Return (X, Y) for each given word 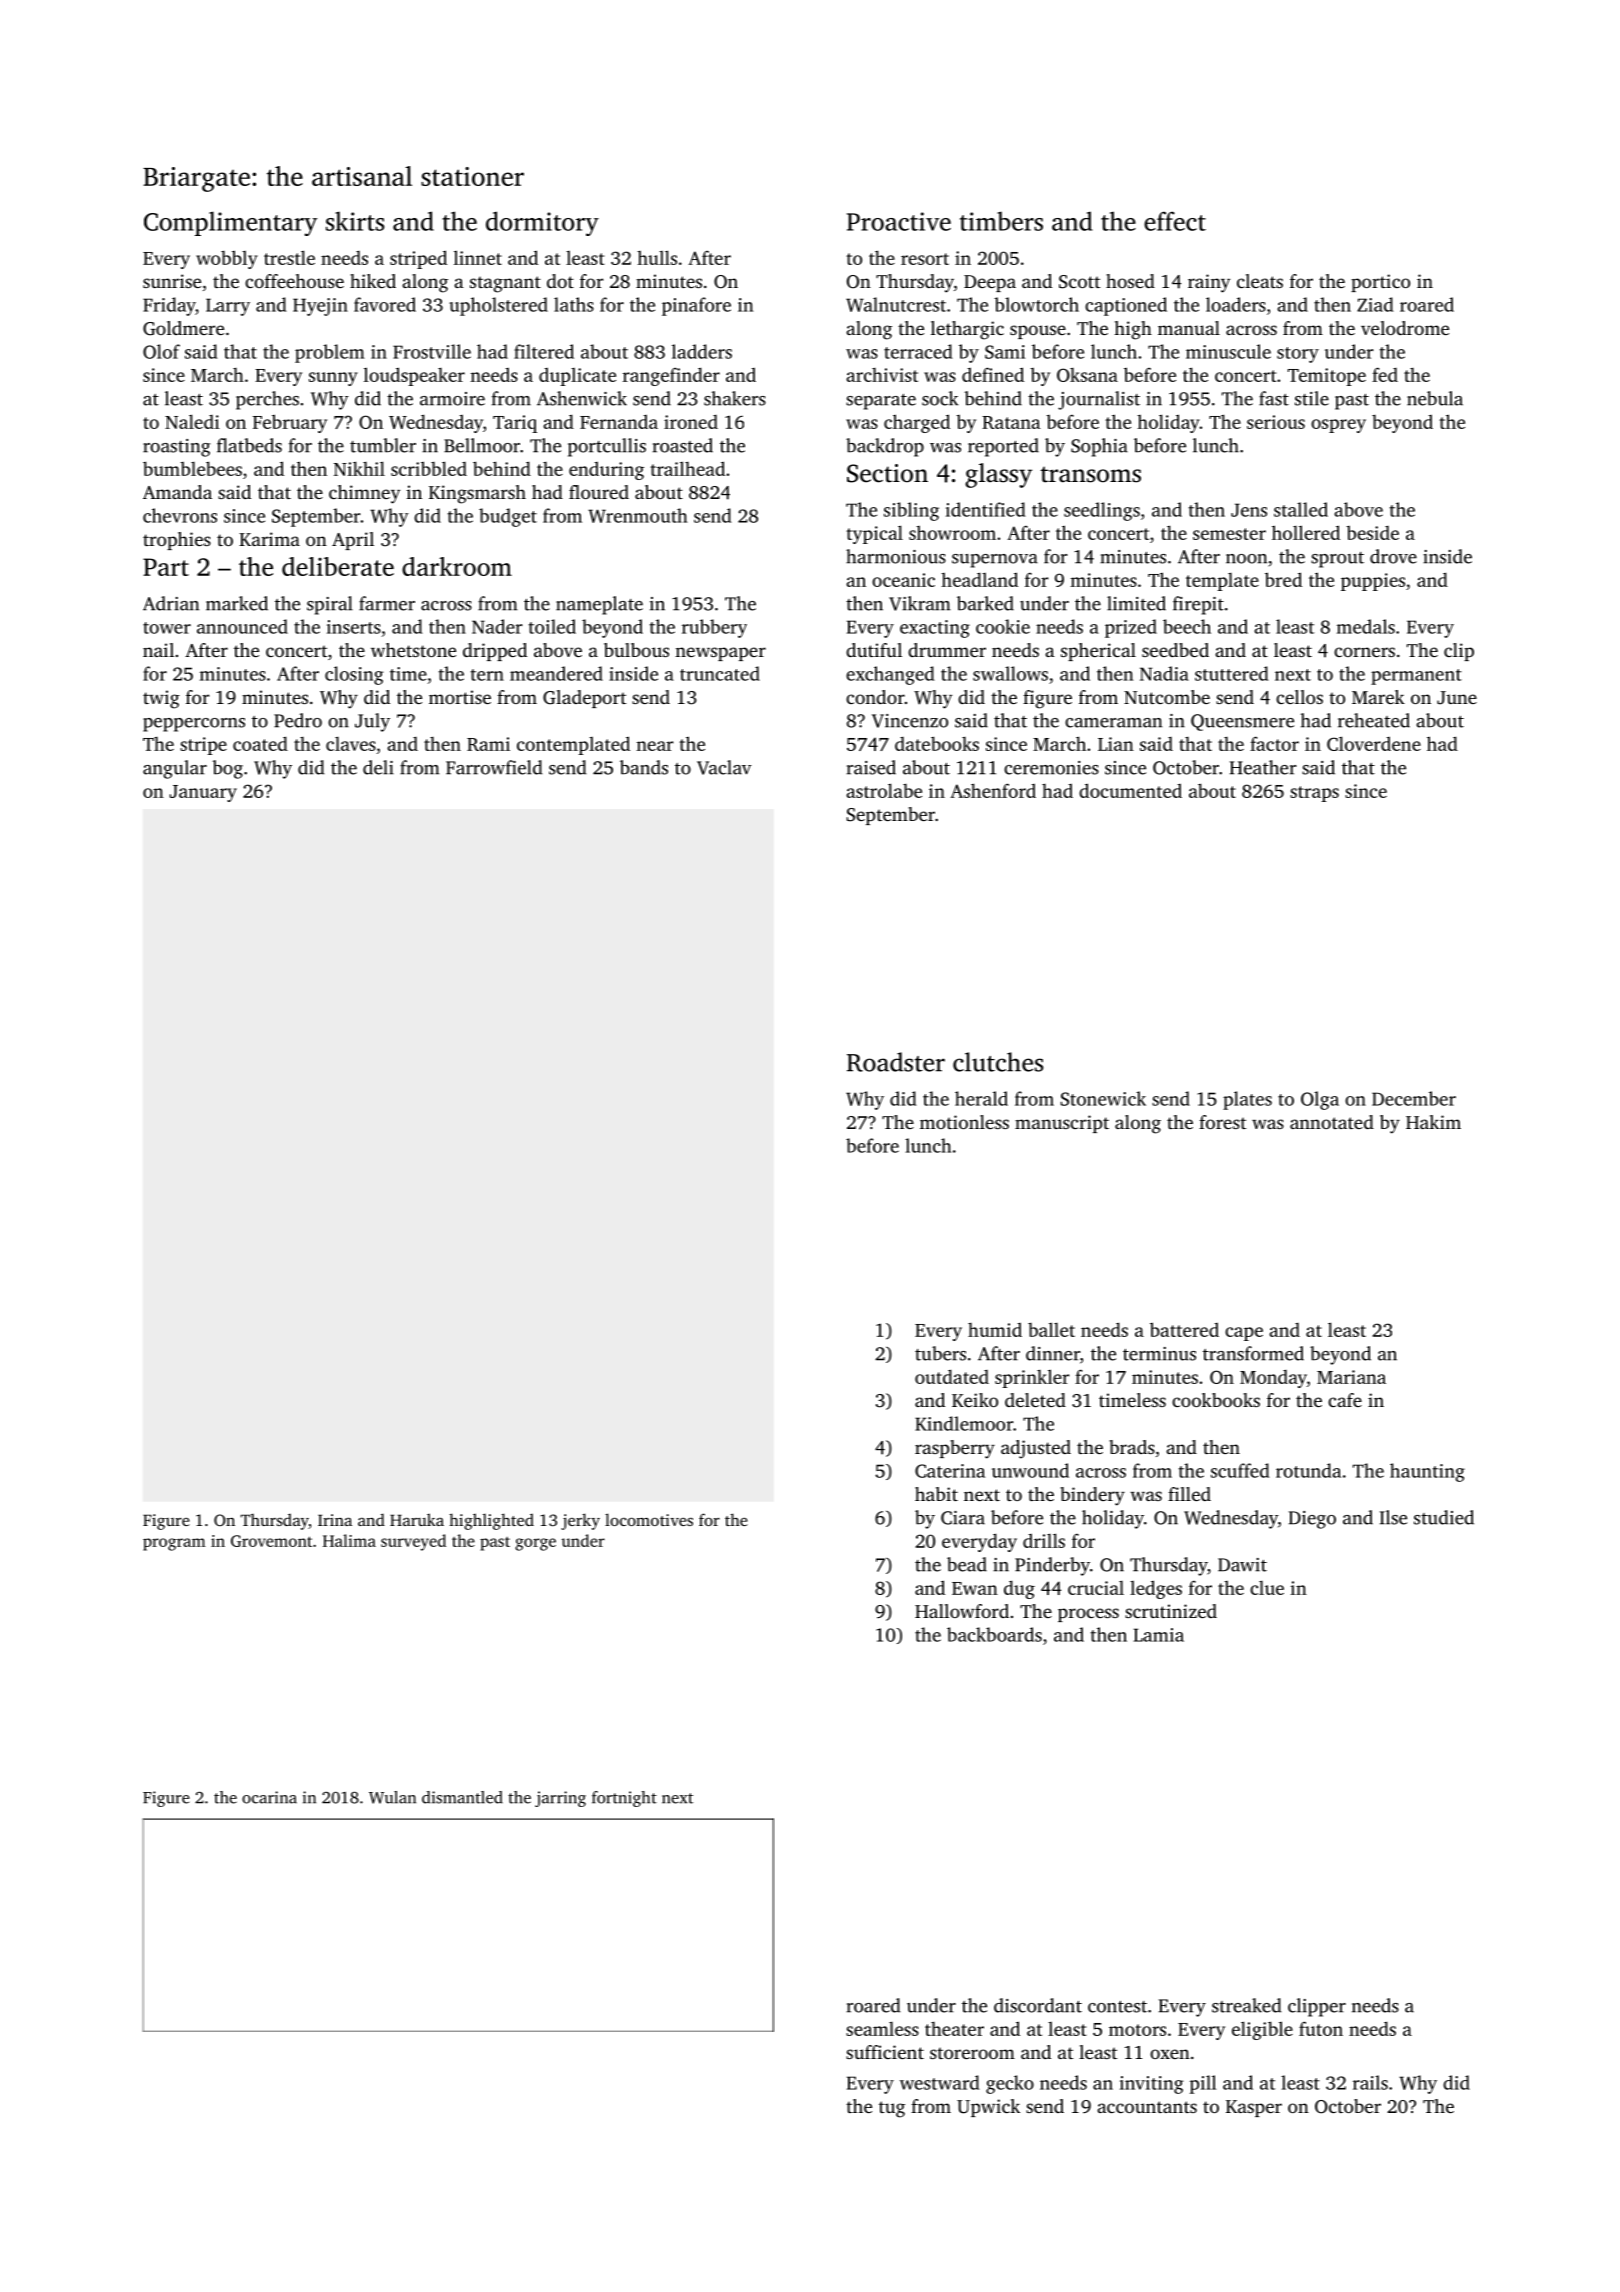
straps (1314, 794)
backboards (994, 1634)
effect (1175, 221)
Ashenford (993, 790)
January (203, 793)
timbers (1001, 221)
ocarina (269, 1797)
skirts (355, 221)
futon (1321, 2028)
